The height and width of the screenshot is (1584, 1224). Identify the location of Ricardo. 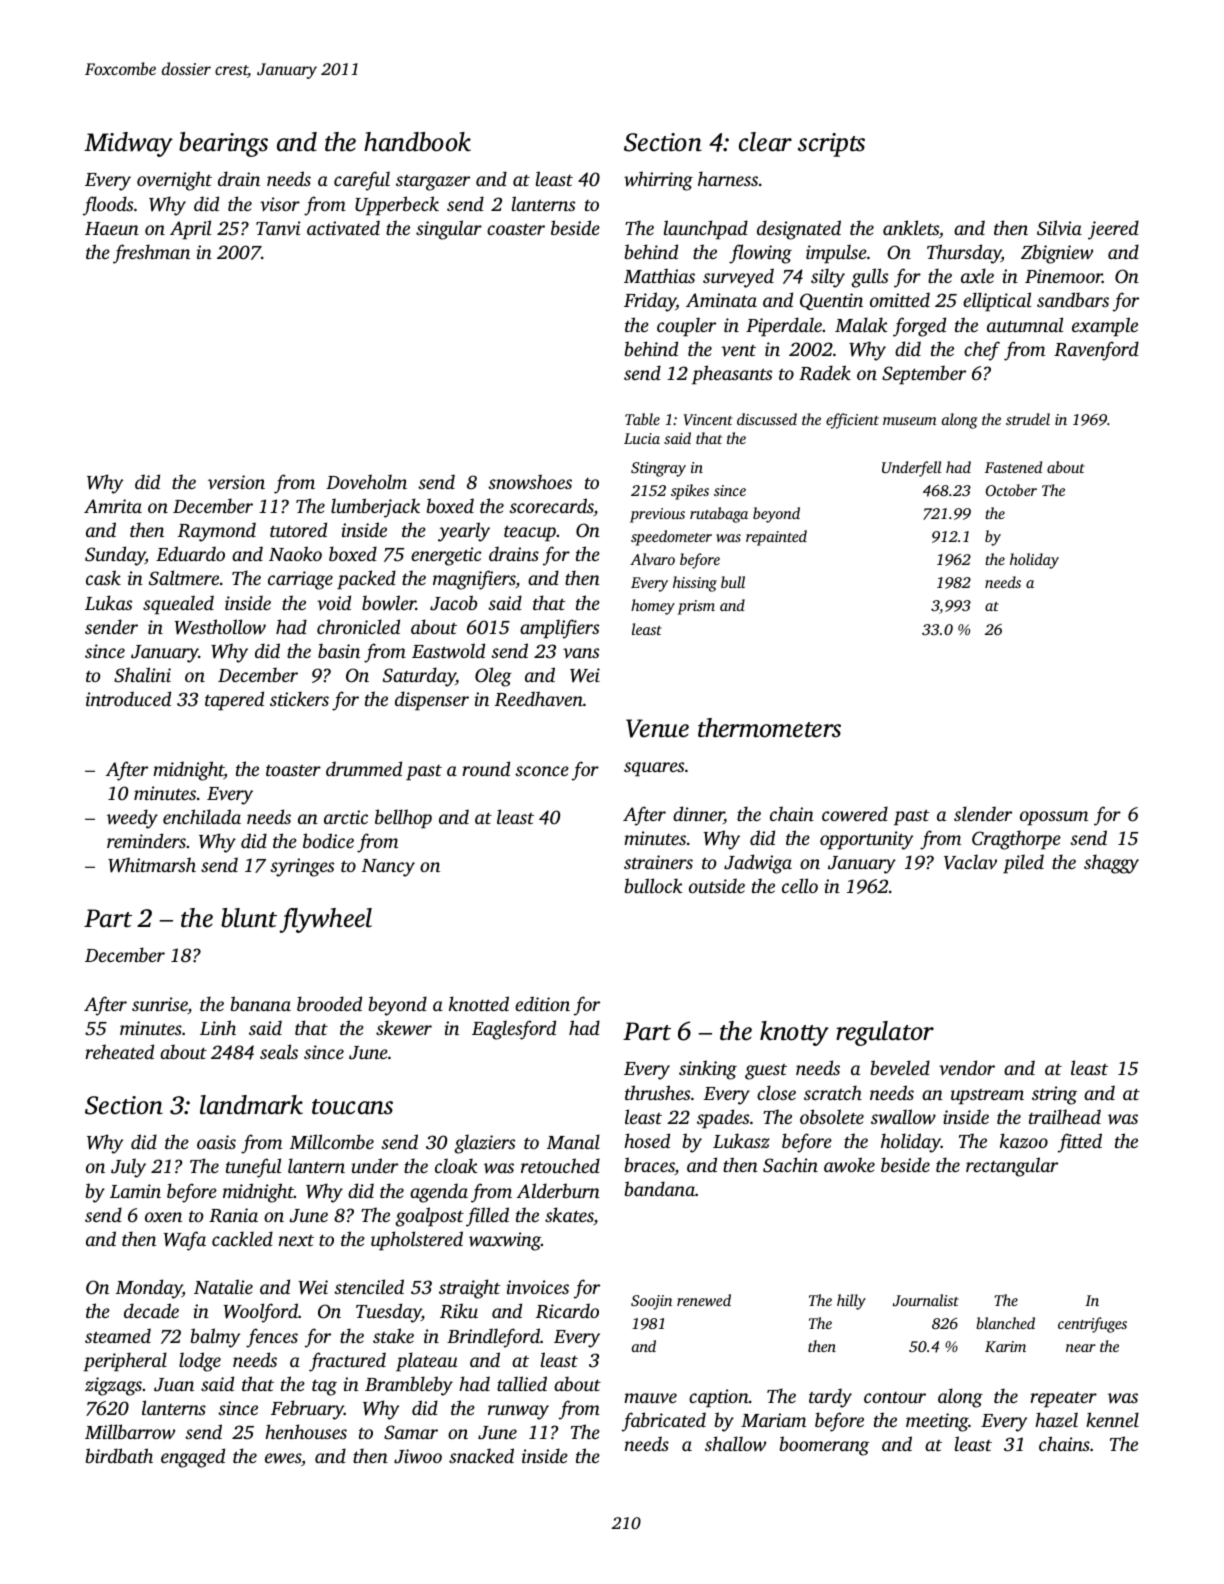
(567, 1311).
